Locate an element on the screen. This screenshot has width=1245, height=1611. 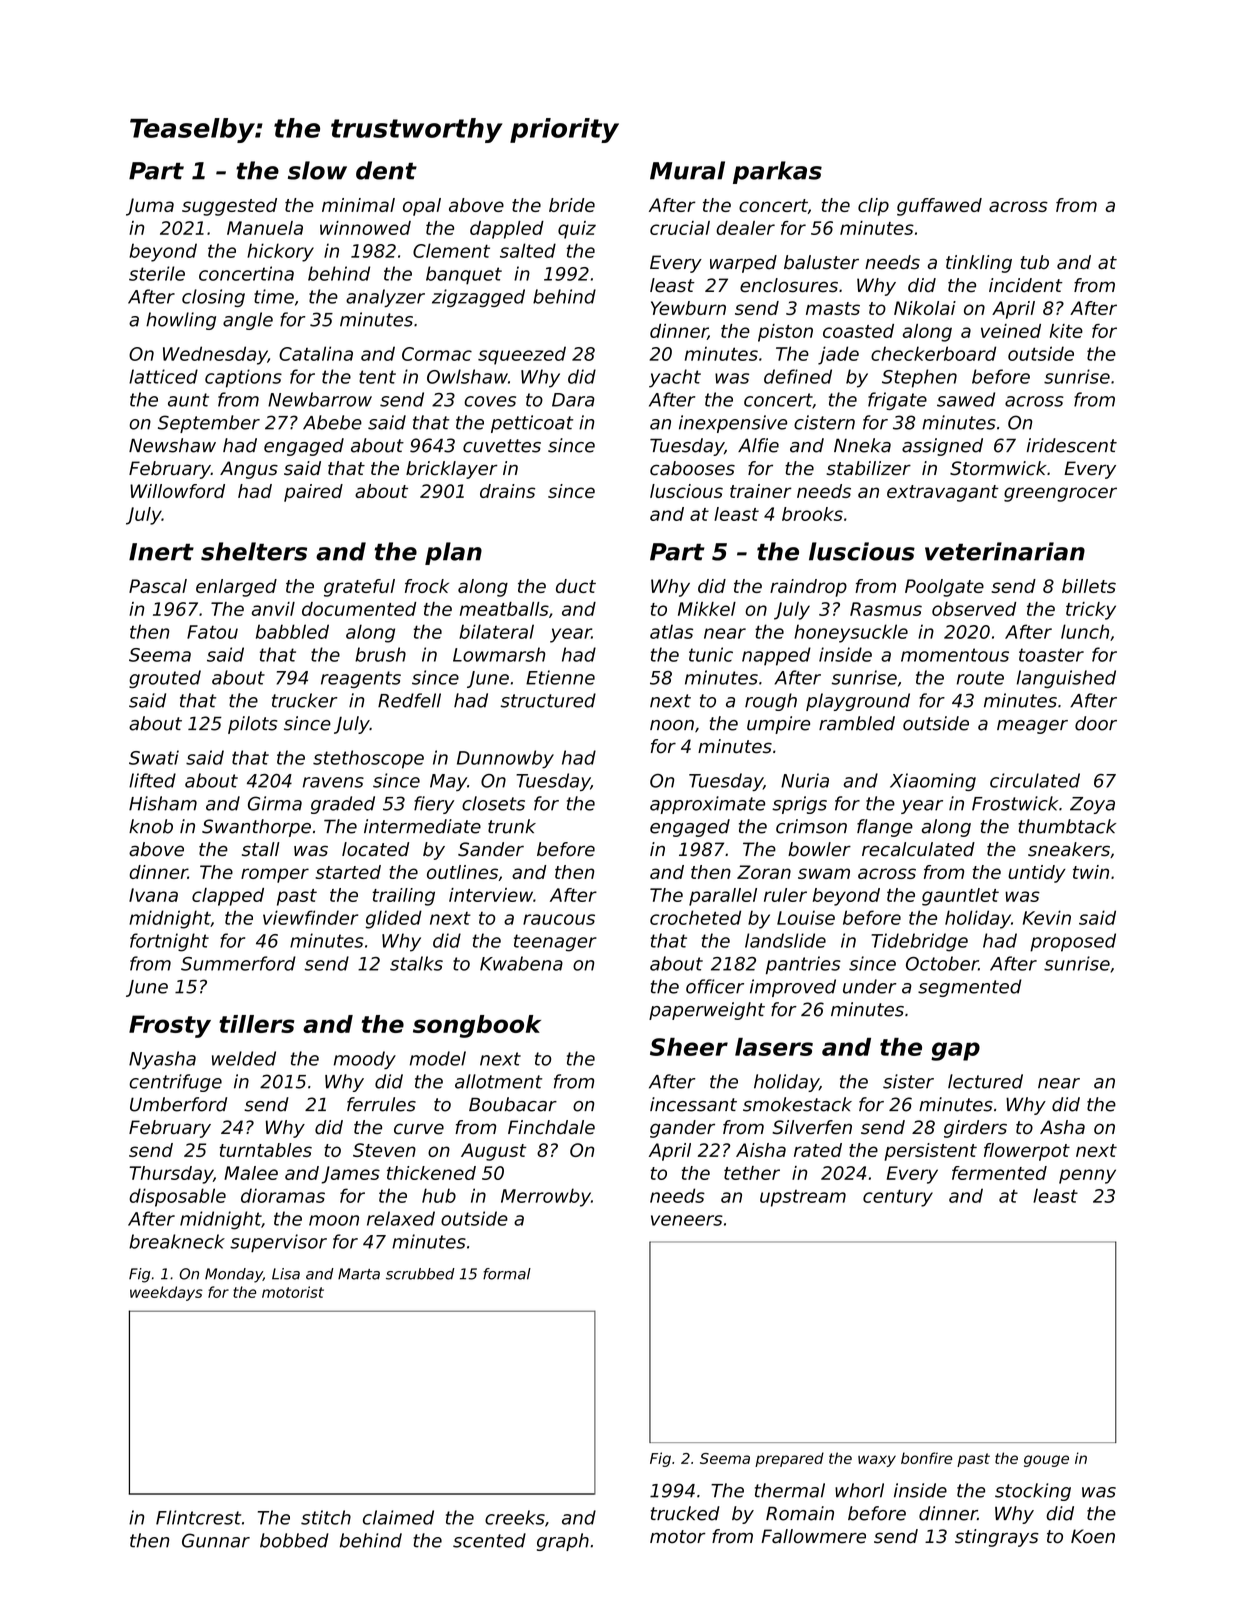
Fatou is located at coordinates (212, 632).
